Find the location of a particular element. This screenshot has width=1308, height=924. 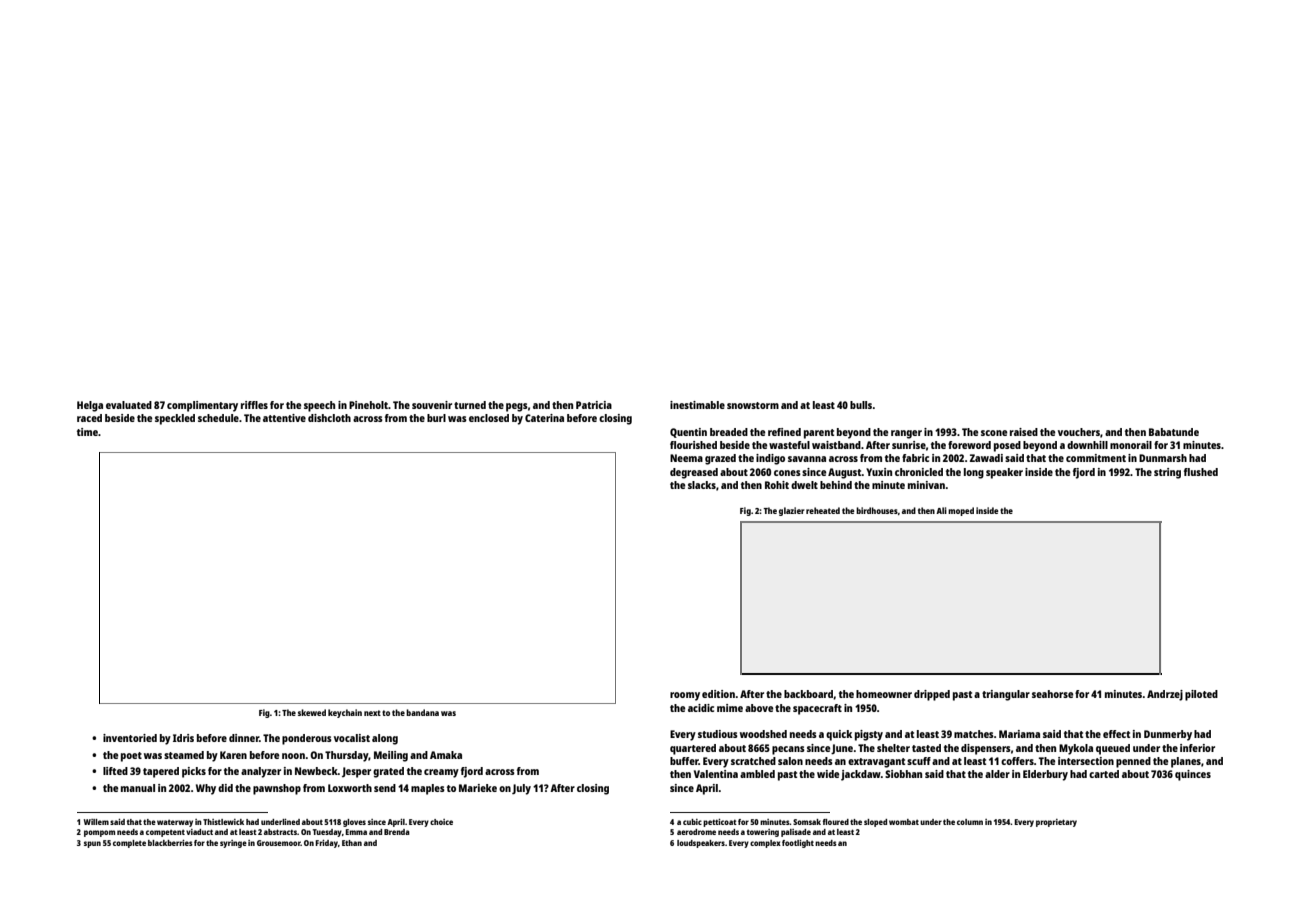

skewed is located at coordinates (312, 712).
